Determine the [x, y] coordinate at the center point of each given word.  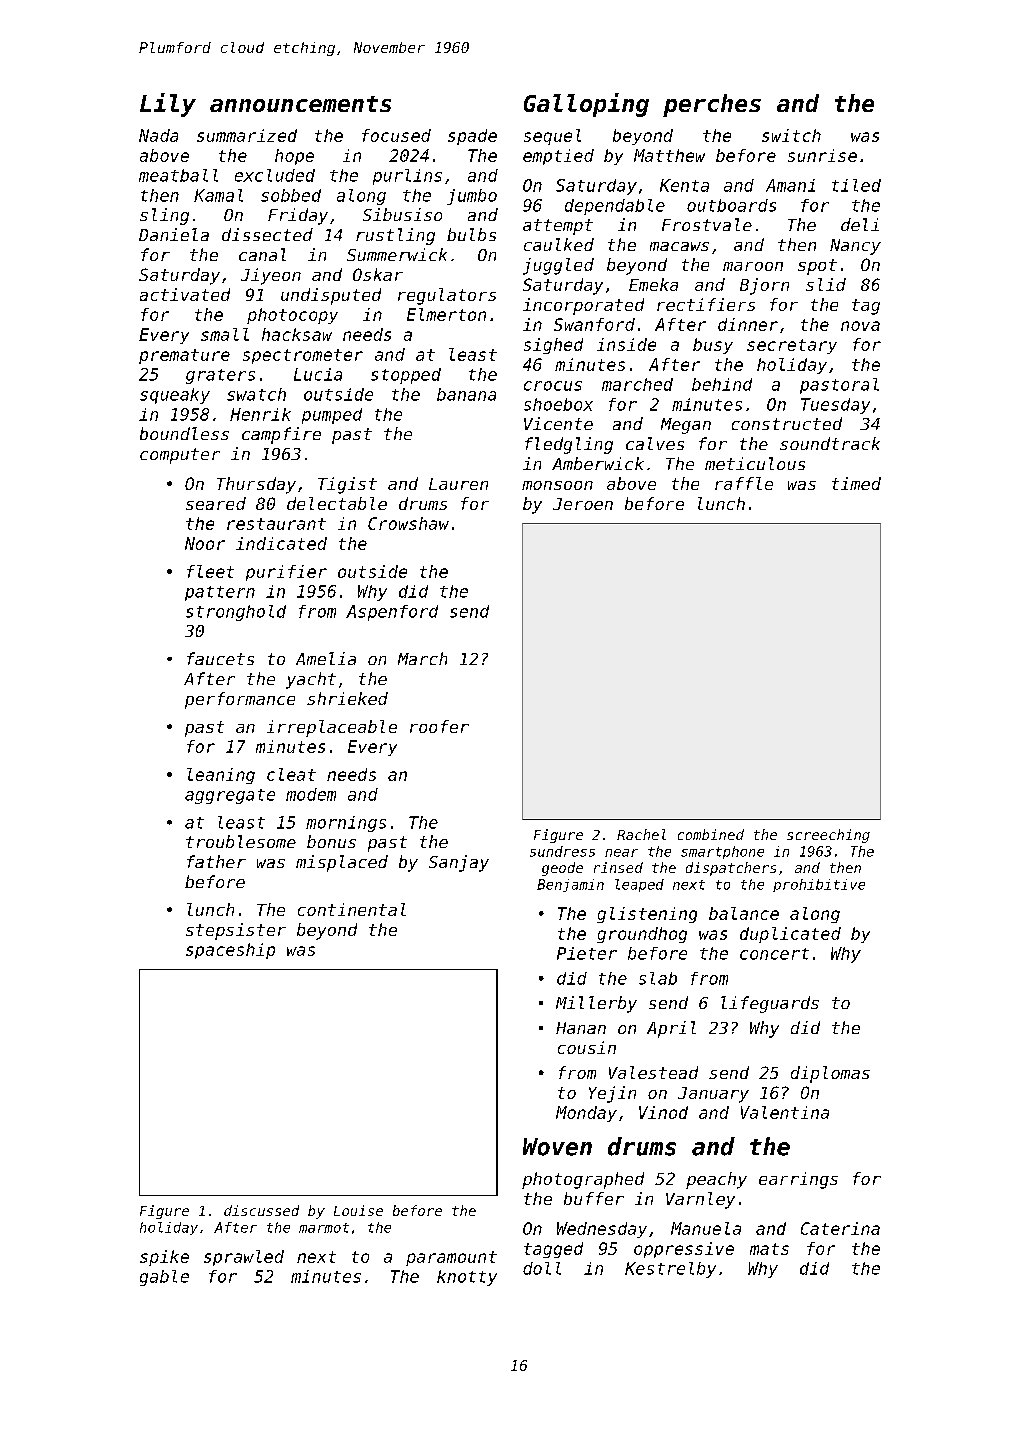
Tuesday [835, 406]
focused [396, 135]
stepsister [236, 931]
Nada [158, 135]
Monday [586, 1114]
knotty [467, 1278]
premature [184, 356]
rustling [395, 236]
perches [712, 105]
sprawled [244, 1258]
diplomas [830, 1074]
